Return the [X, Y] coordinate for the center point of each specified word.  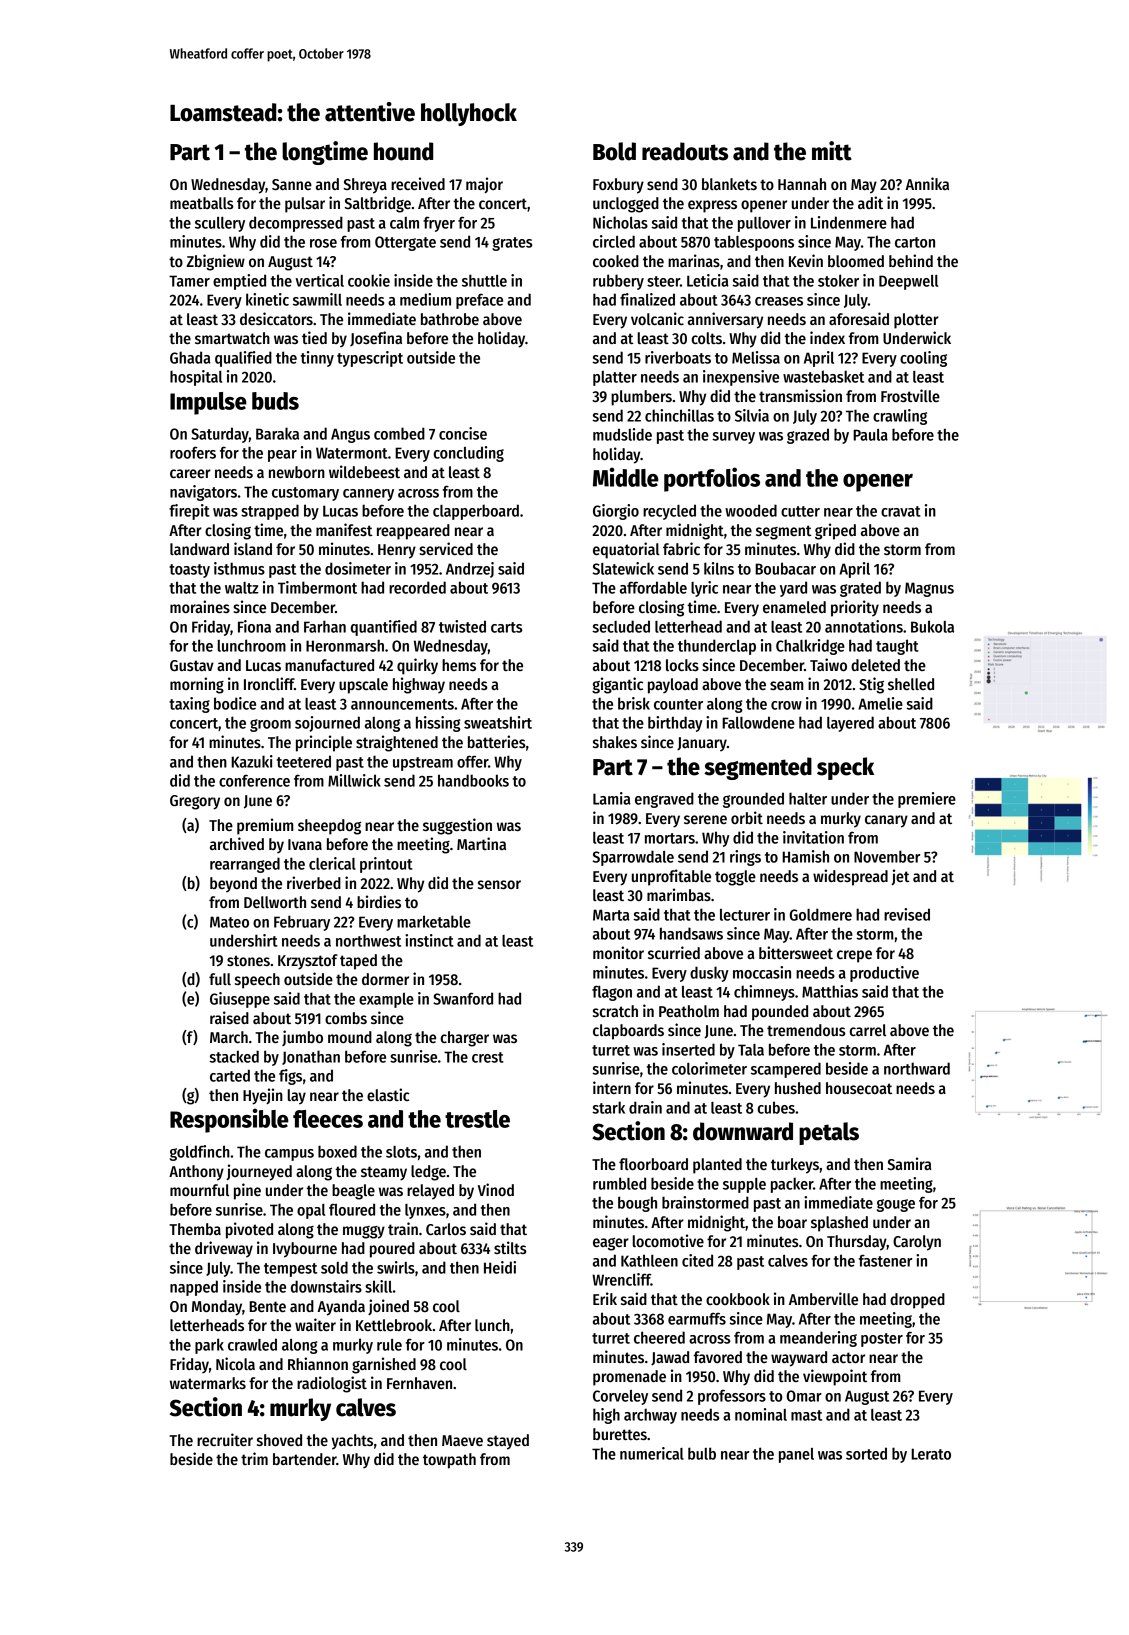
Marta [611, 915]
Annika [927, 183]
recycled [669, 512]
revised [907, 914]
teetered [304, 761]
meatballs [202, 203]
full [220, 979]
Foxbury [618, 186]
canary [886, 821]
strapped [270, 512]
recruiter [225, 1439]
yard [793, 589]
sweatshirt [498, 722]
